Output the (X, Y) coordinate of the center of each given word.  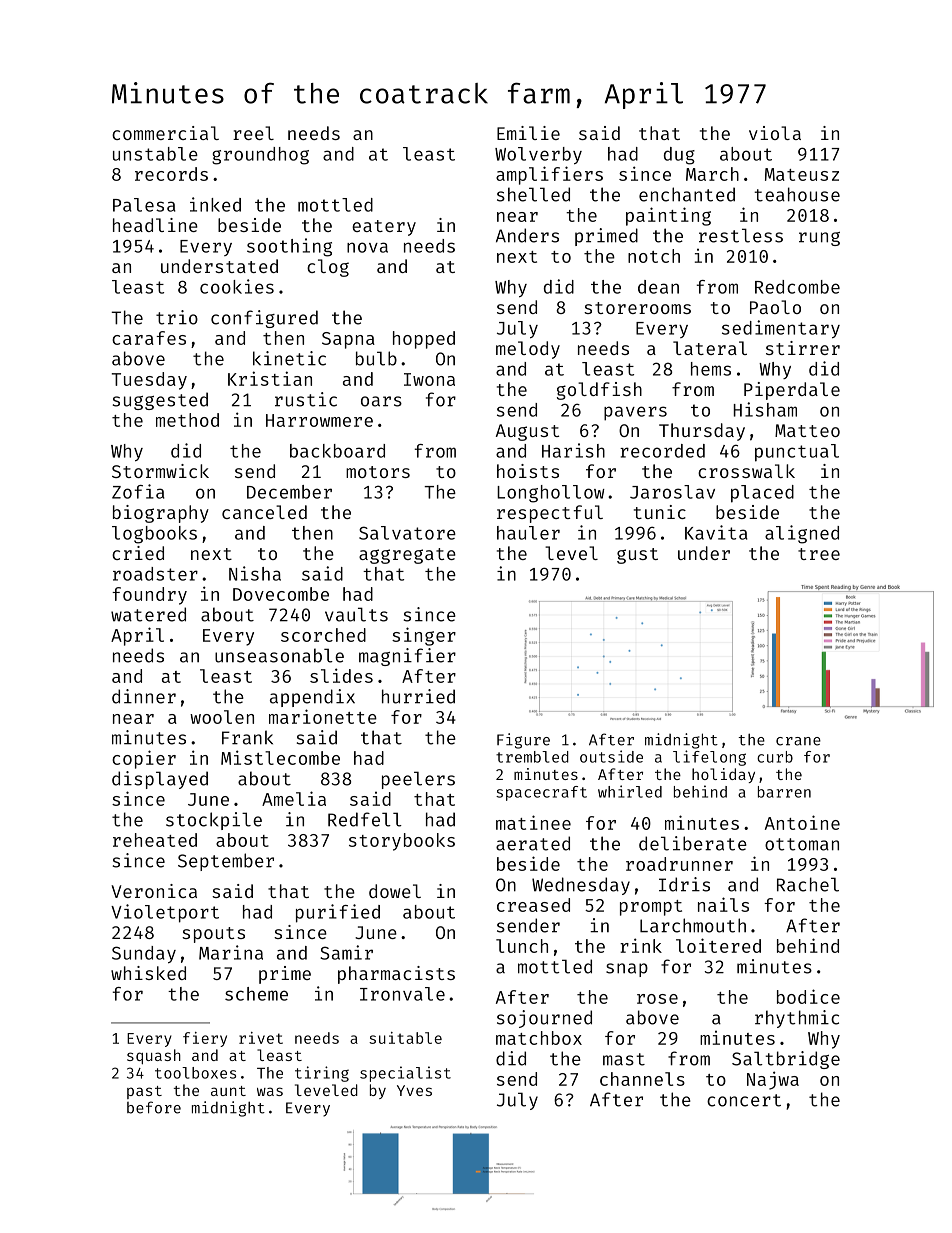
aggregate (407, 556)
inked (215, 204)
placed (762, 494)
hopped (424, 340)
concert (744, 1100)
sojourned (544, 1019)
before (154, 1107)
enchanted (687, 194)
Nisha (255, 573)
